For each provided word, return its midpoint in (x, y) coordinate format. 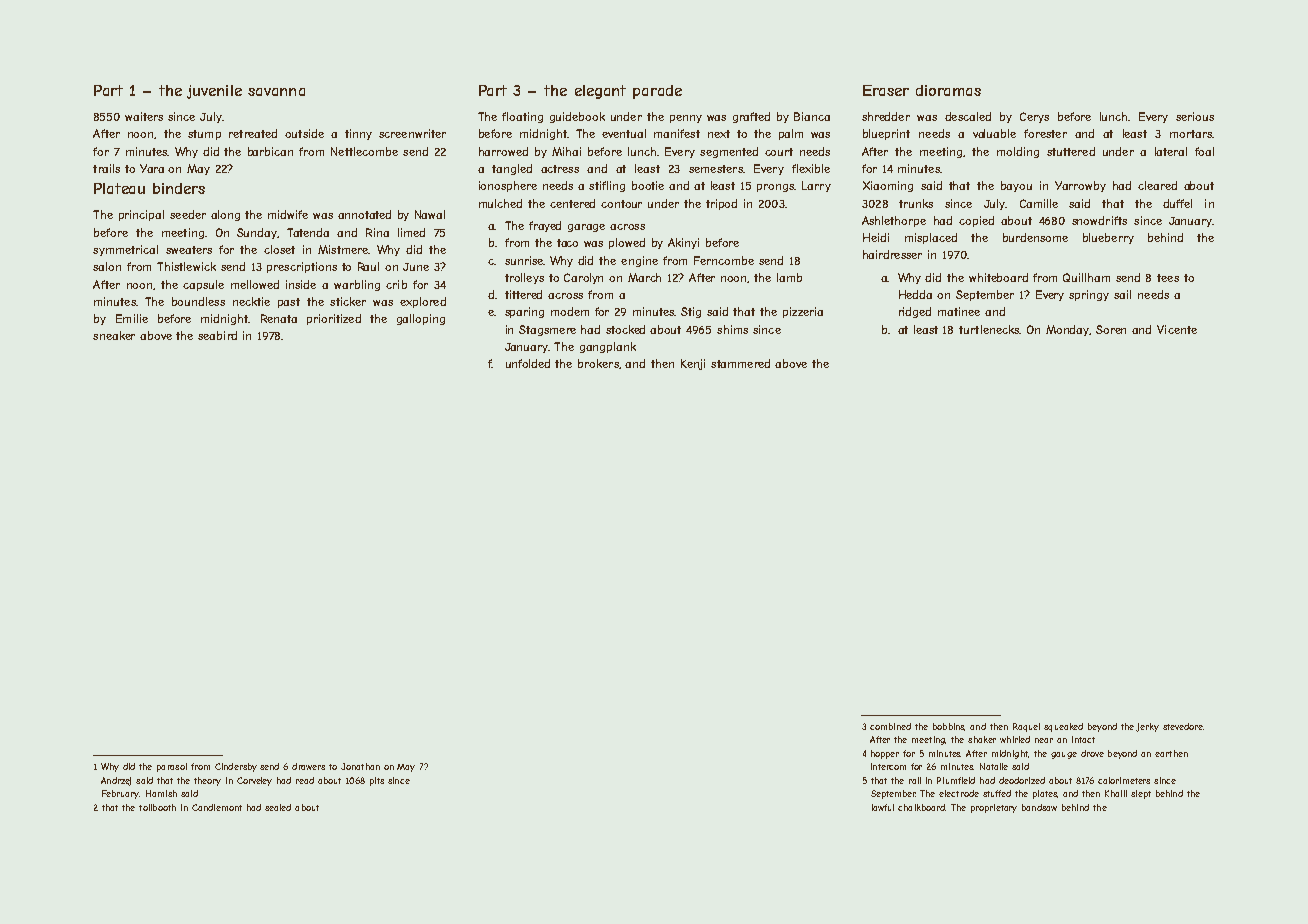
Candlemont (217, 807)
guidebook (577, 117)
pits (377, 781)
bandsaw (1039, 807)
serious (1195, 116)
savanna (276, 92)
